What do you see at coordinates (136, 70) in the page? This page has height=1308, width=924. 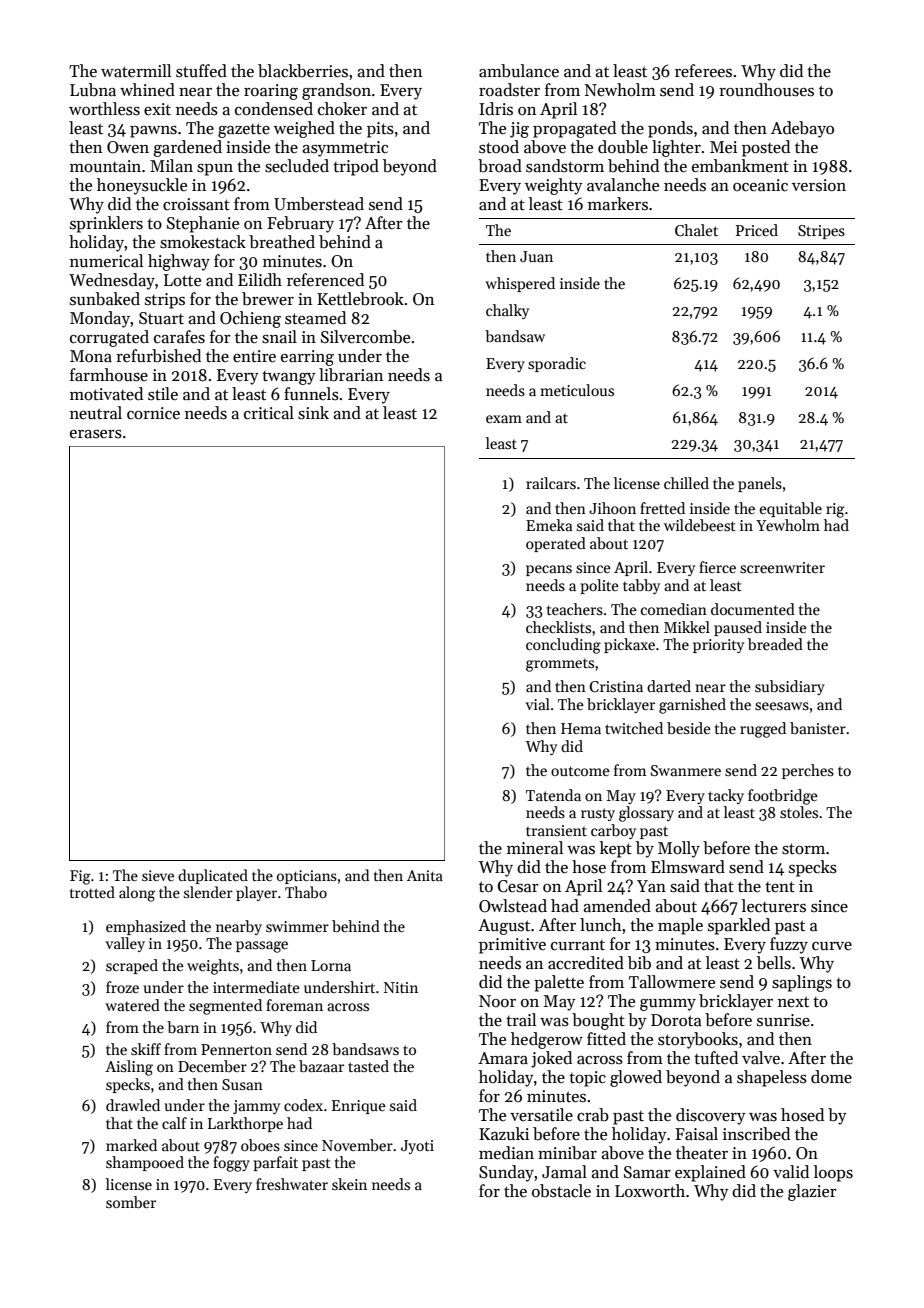 I see `watermill` at bounding box center [136, 70].
